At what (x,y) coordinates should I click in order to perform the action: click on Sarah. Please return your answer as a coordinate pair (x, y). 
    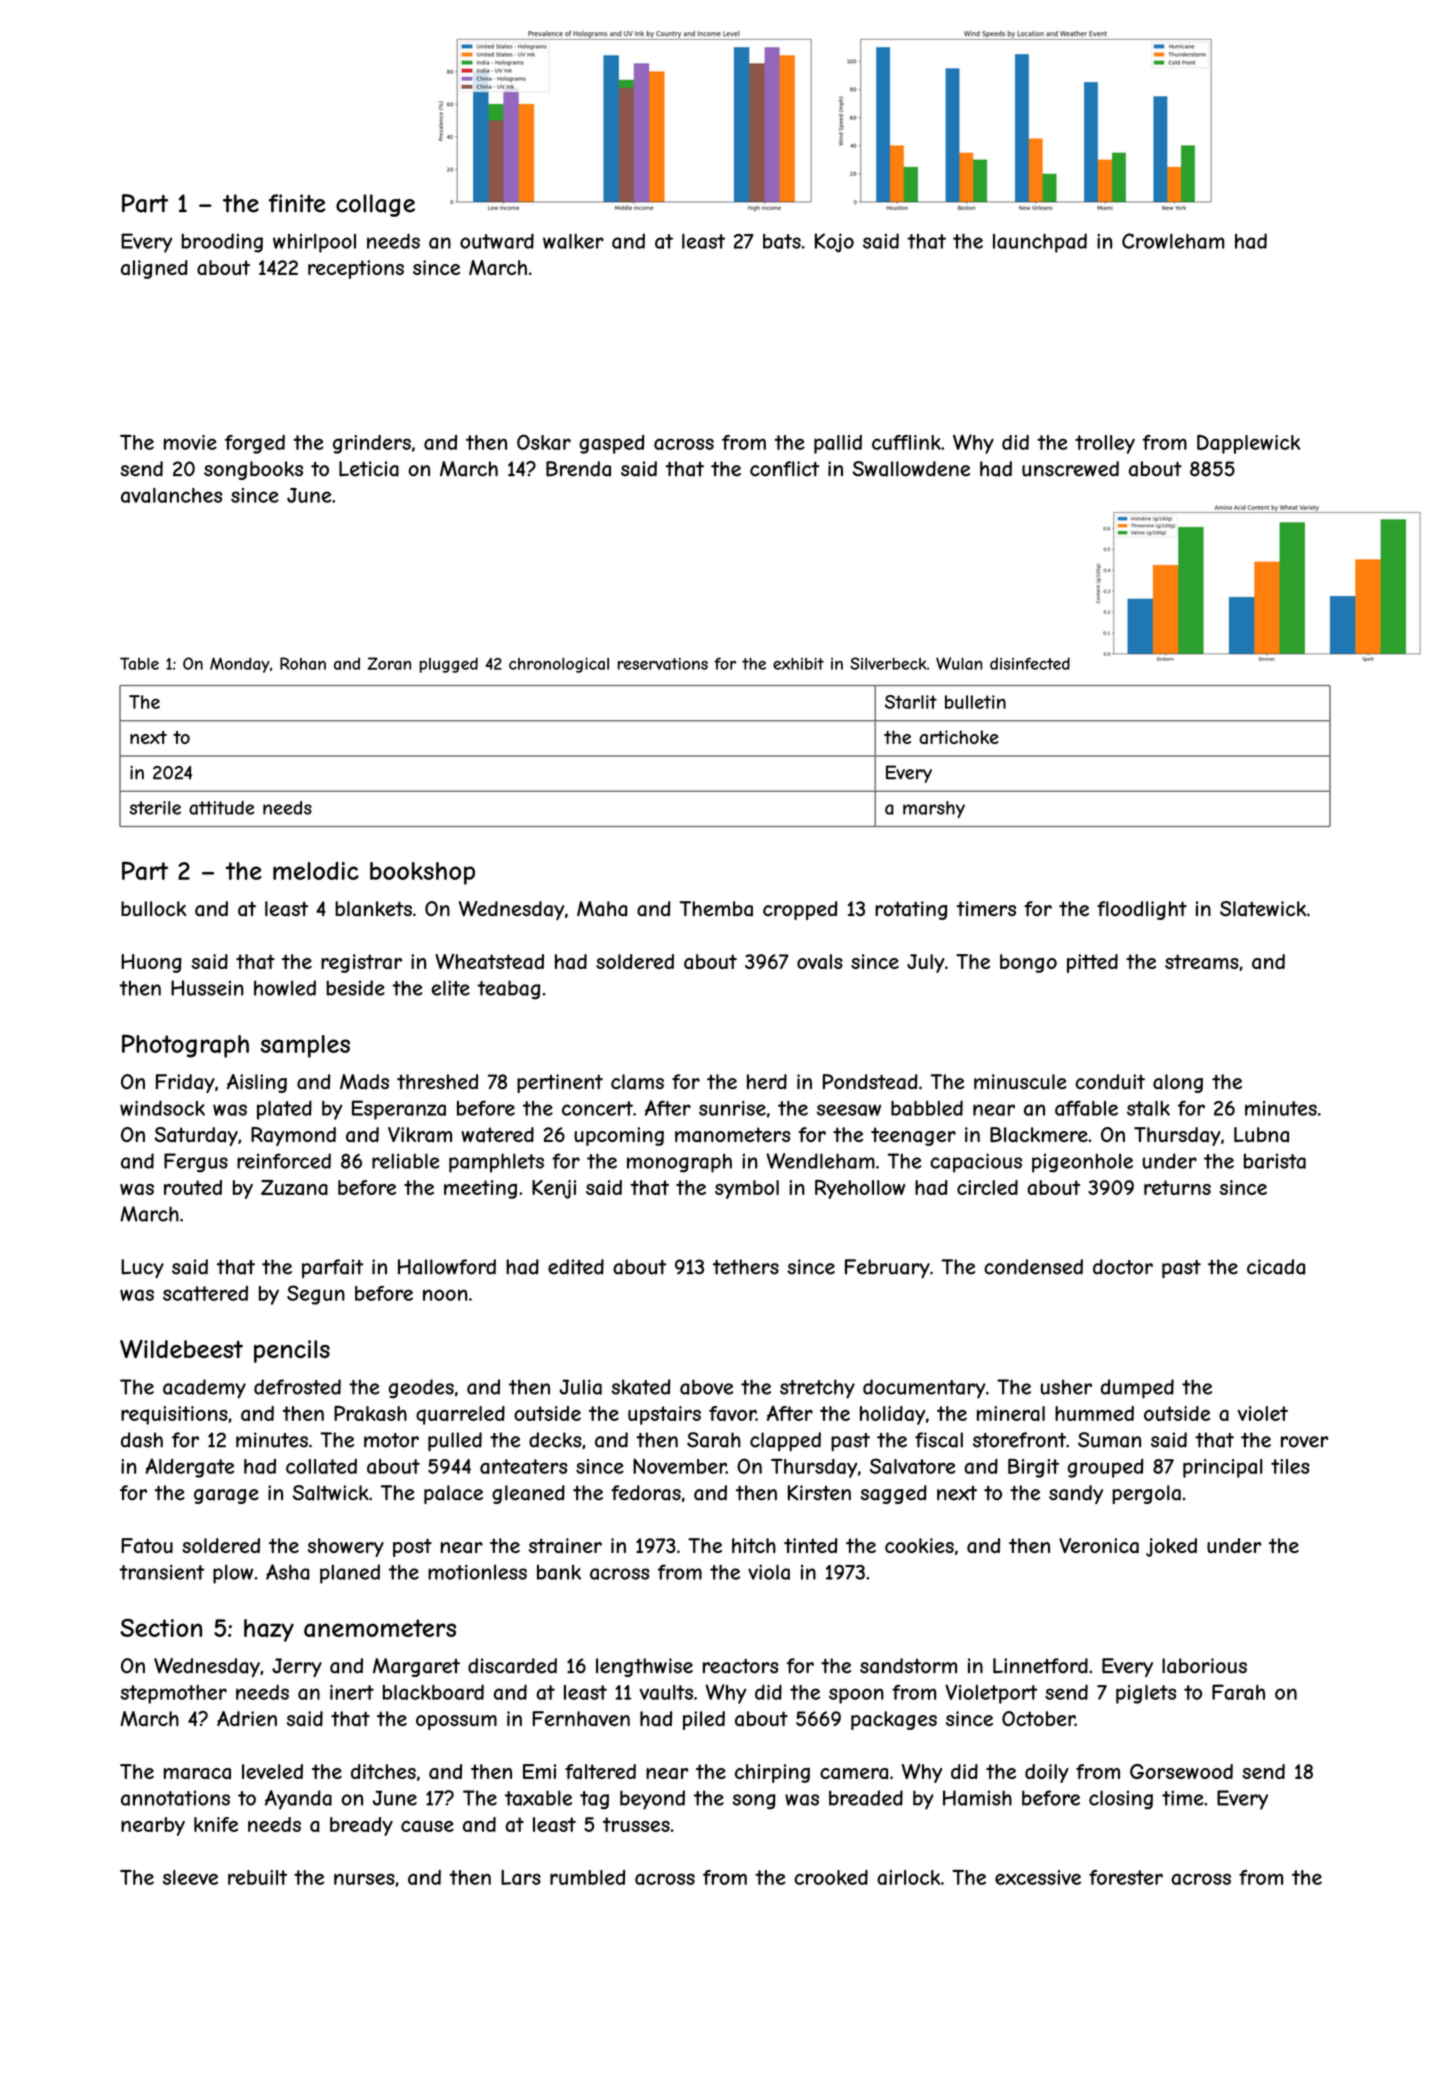
    Looking at the image, I should click on (714, 1440).
